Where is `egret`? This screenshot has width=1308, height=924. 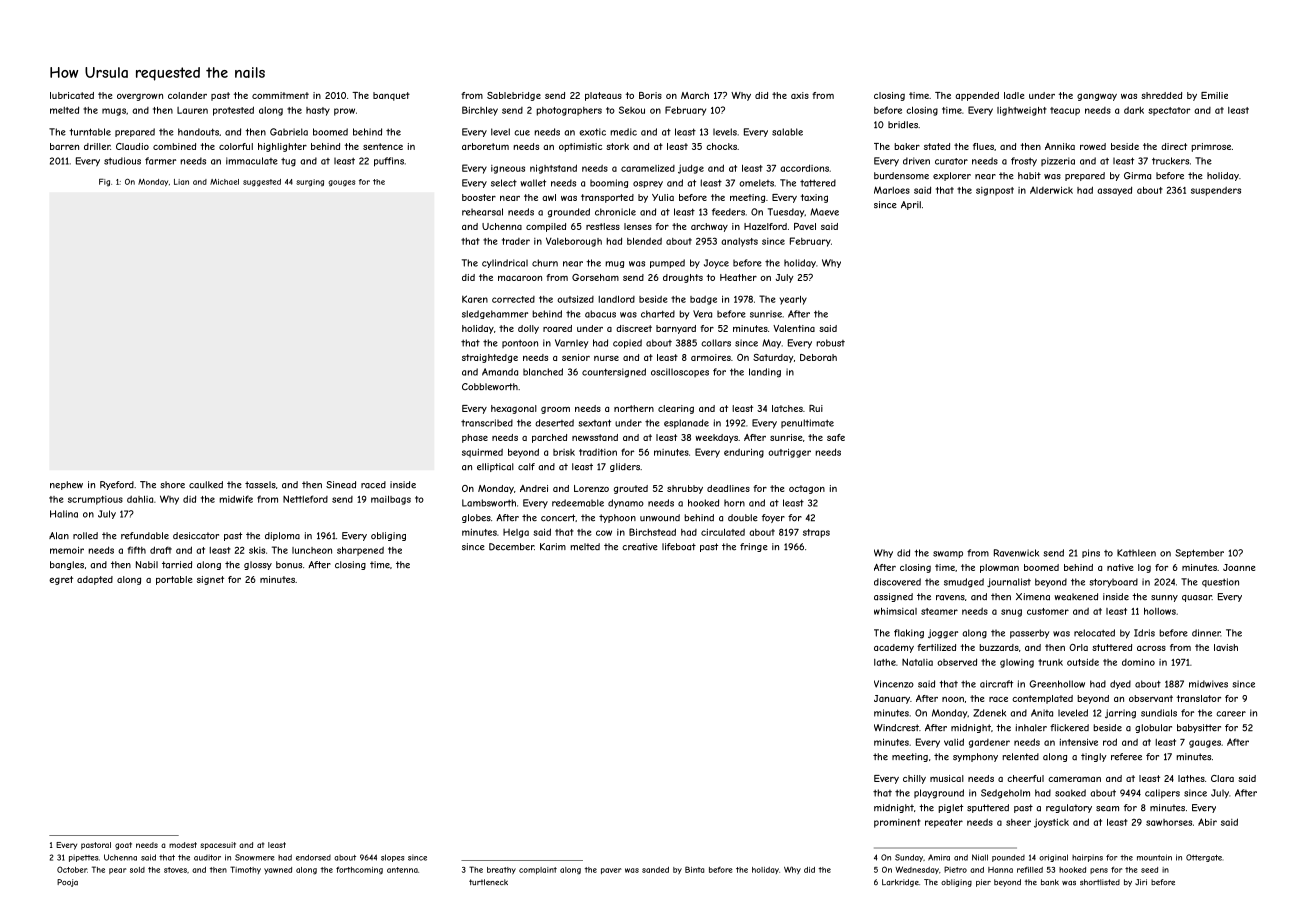 egret is located at coordinates (61, 580).
